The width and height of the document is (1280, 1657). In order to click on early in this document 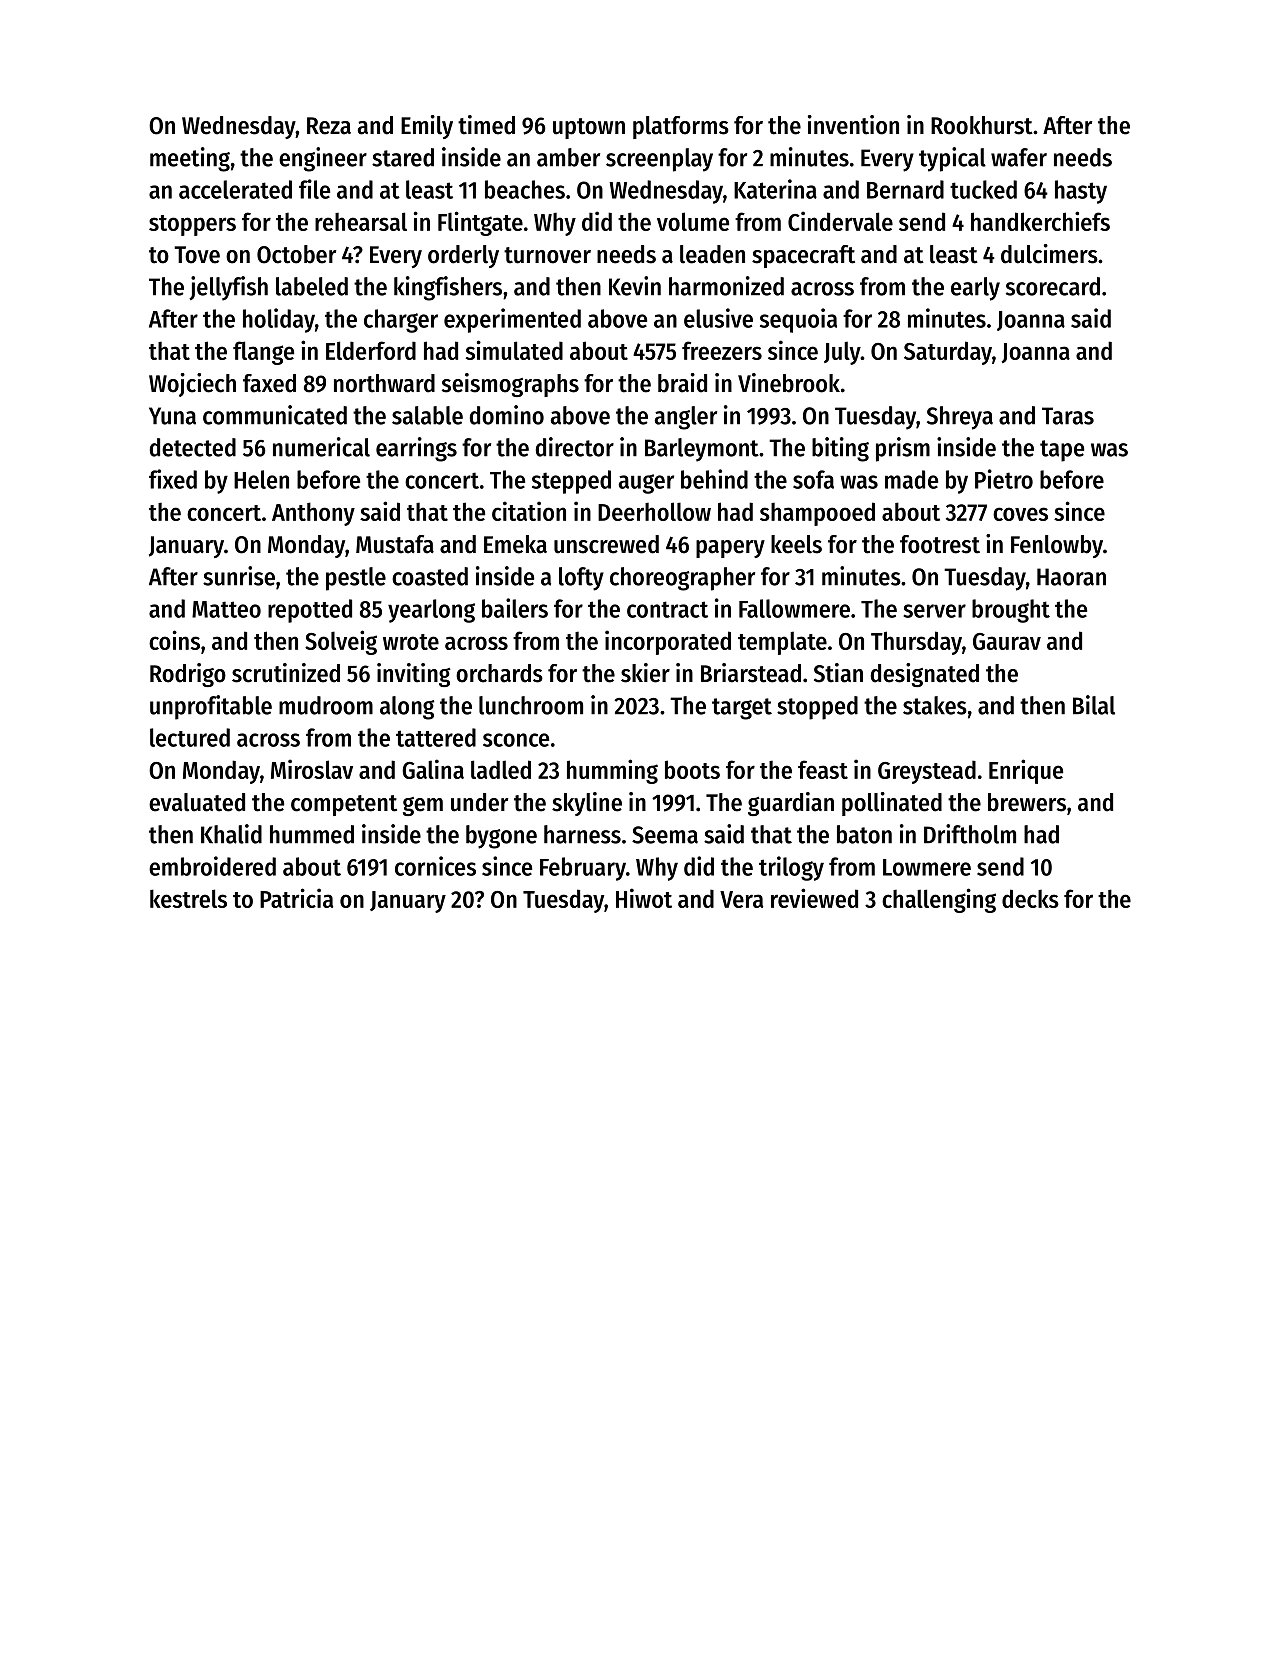, I will do `click(975, 289)`.
